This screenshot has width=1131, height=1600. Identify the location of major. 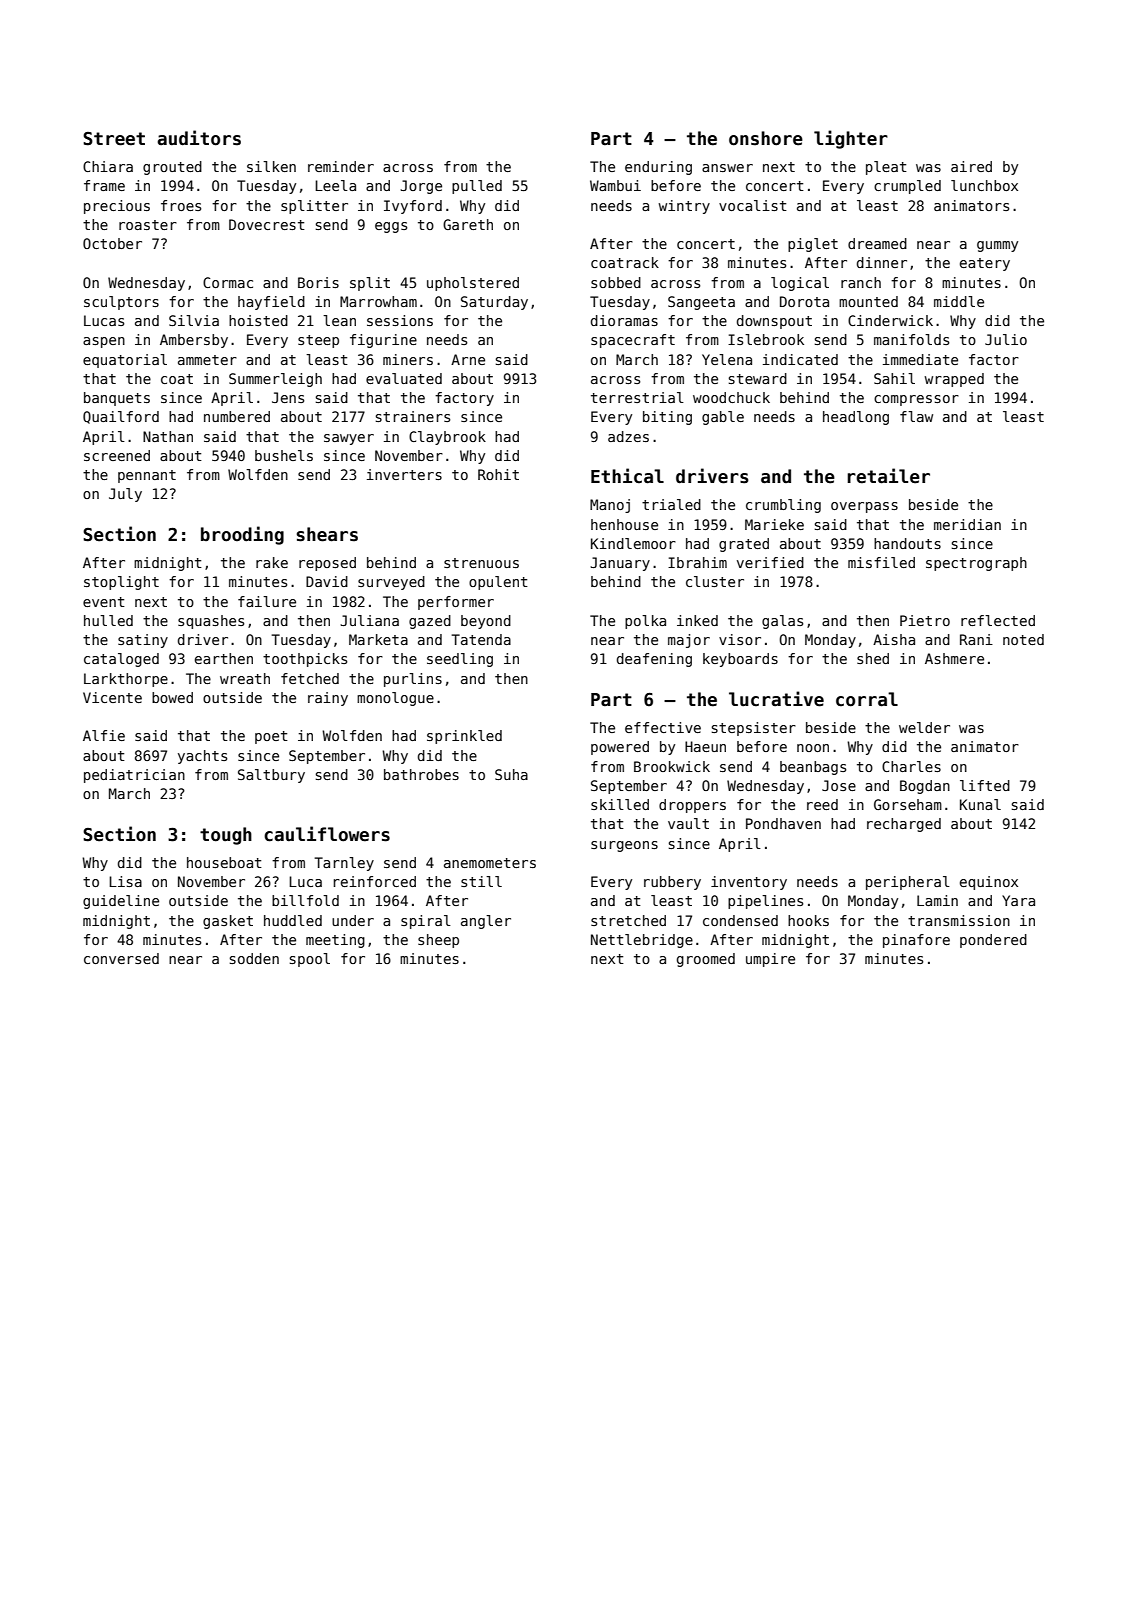
(689, 641).
